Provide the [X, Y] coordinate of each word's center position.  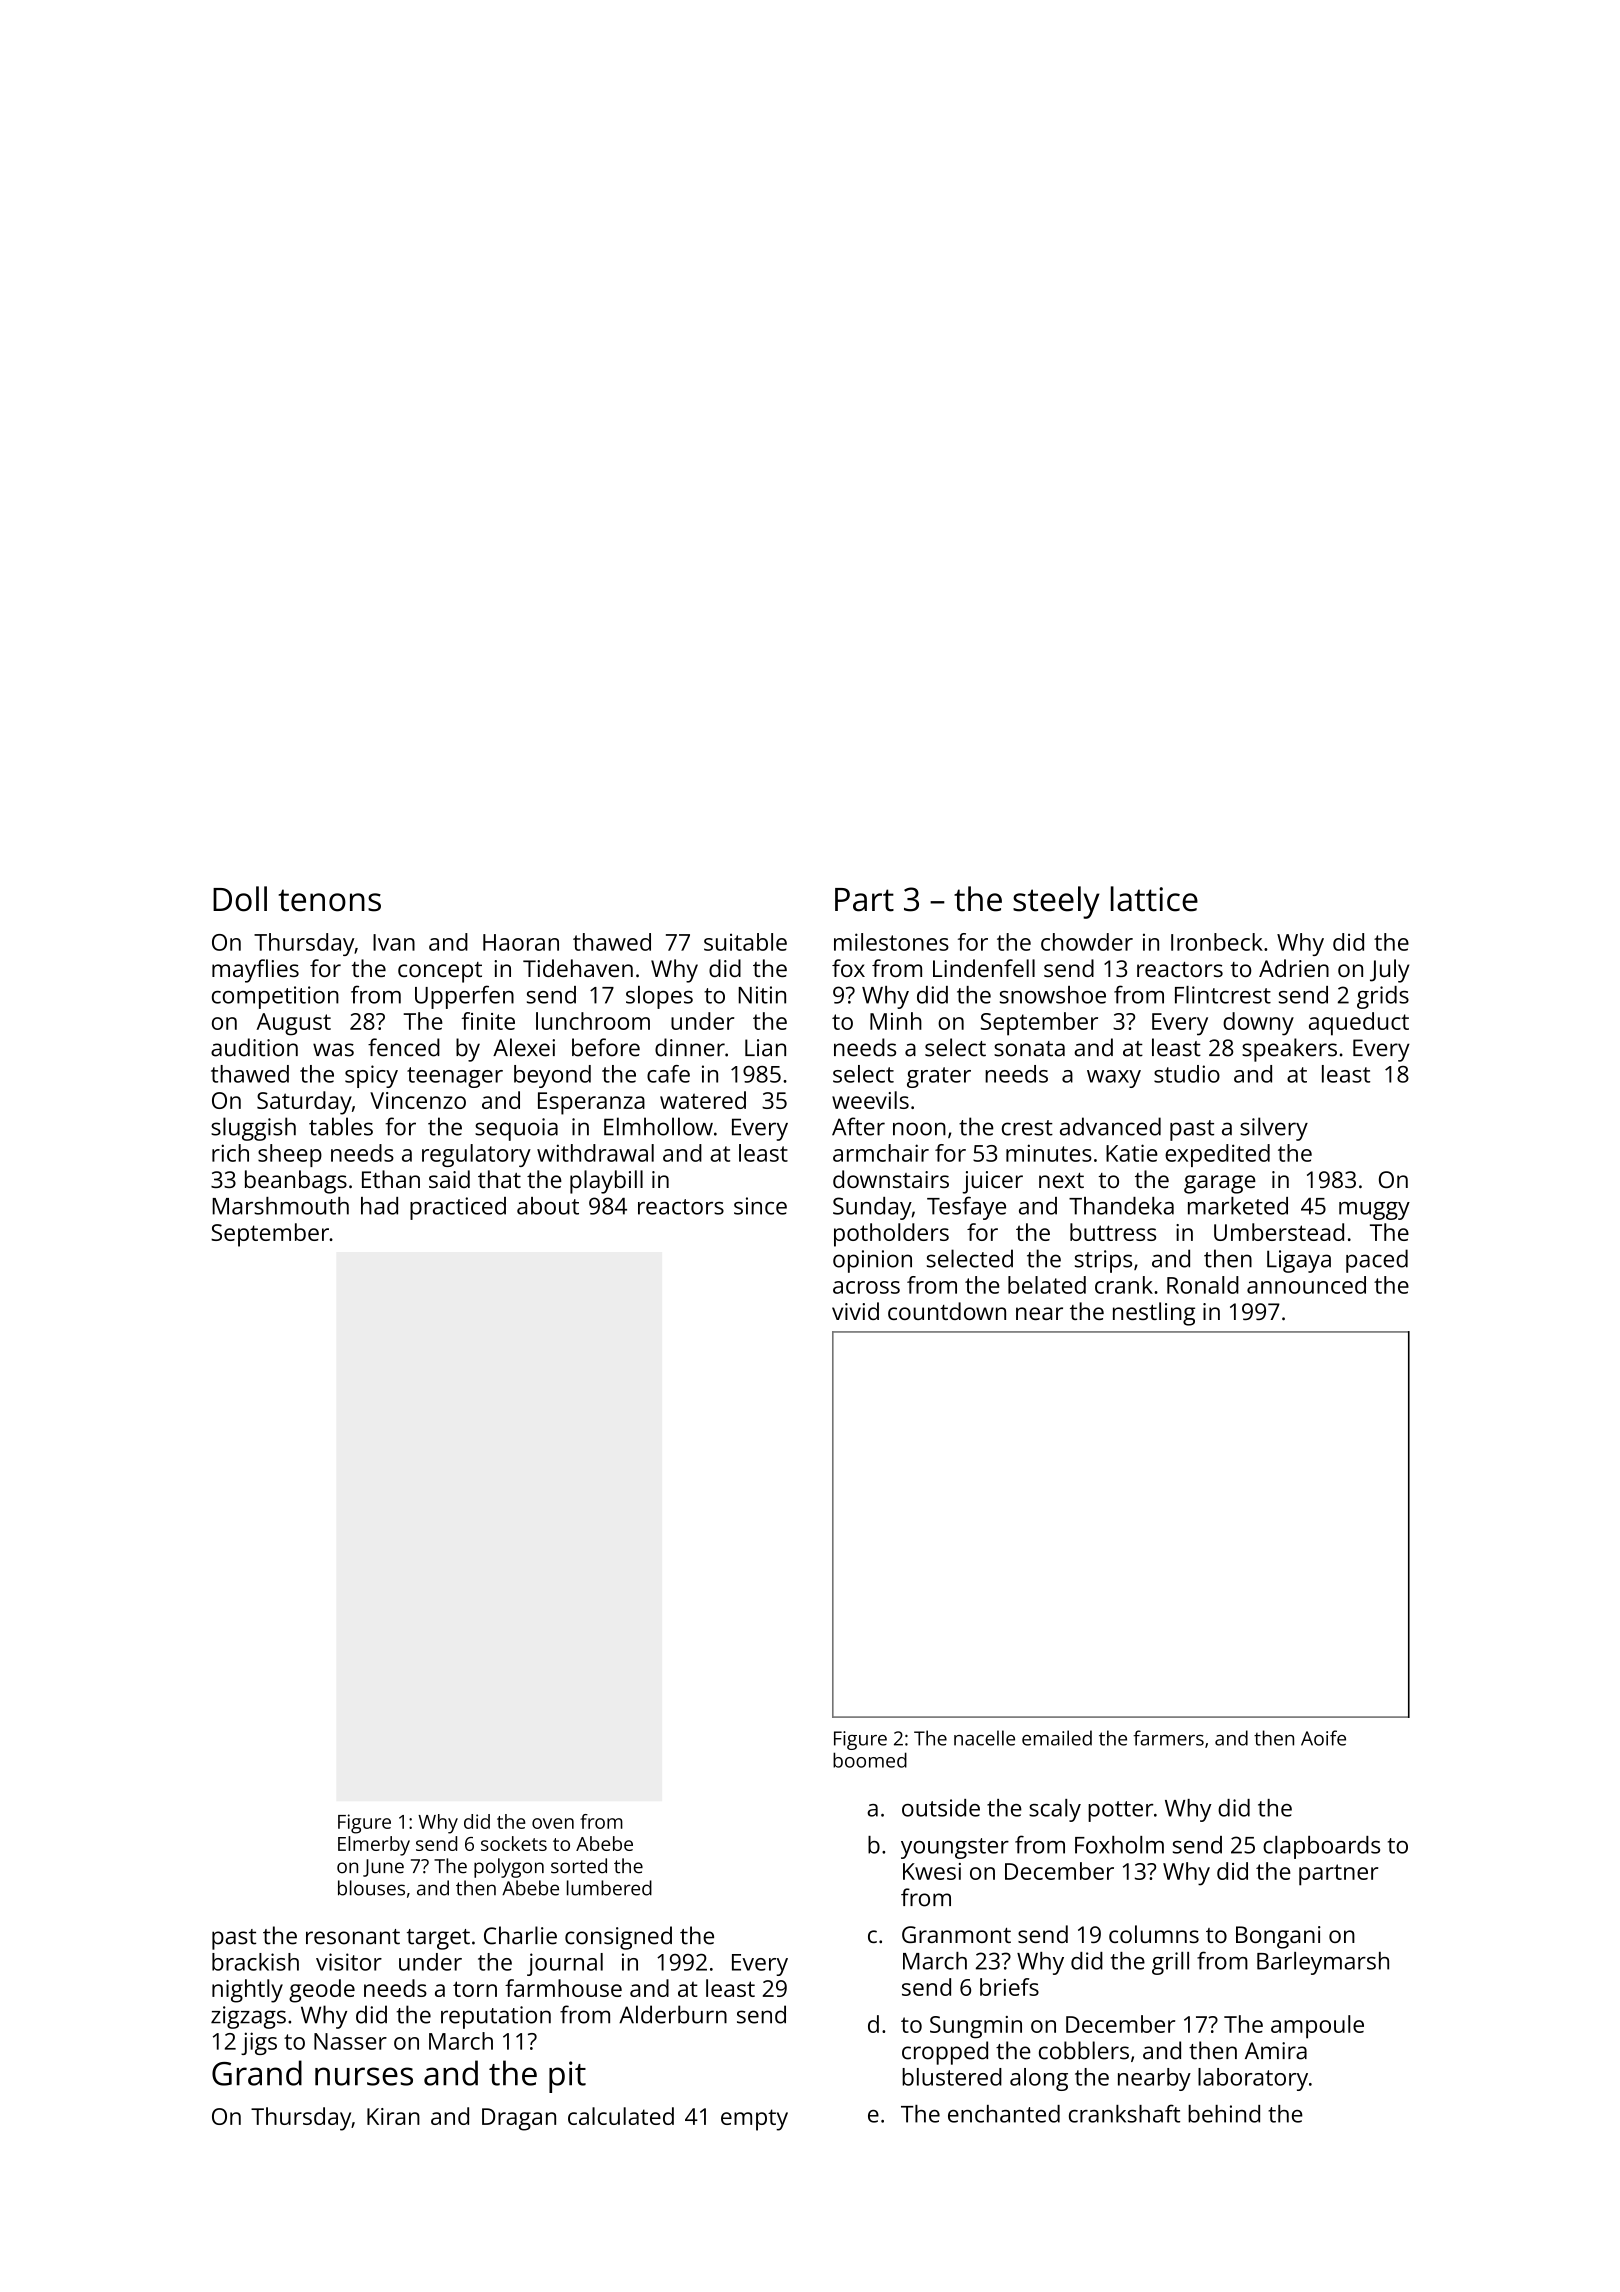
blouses [371, 1888]
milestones [891, 942]
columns [1154, 1934]
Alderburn [673, 2014]
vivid [855, 1311]
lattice [1154, 899]
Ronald [1203, 1285]
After [858, 1126]
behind [1224, 2114]
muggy [1374, 1211]
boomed [870, 1760]
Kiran [393, 2116]
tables [341, 1126]
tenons [329, 900]
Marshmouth [281, 1206]
